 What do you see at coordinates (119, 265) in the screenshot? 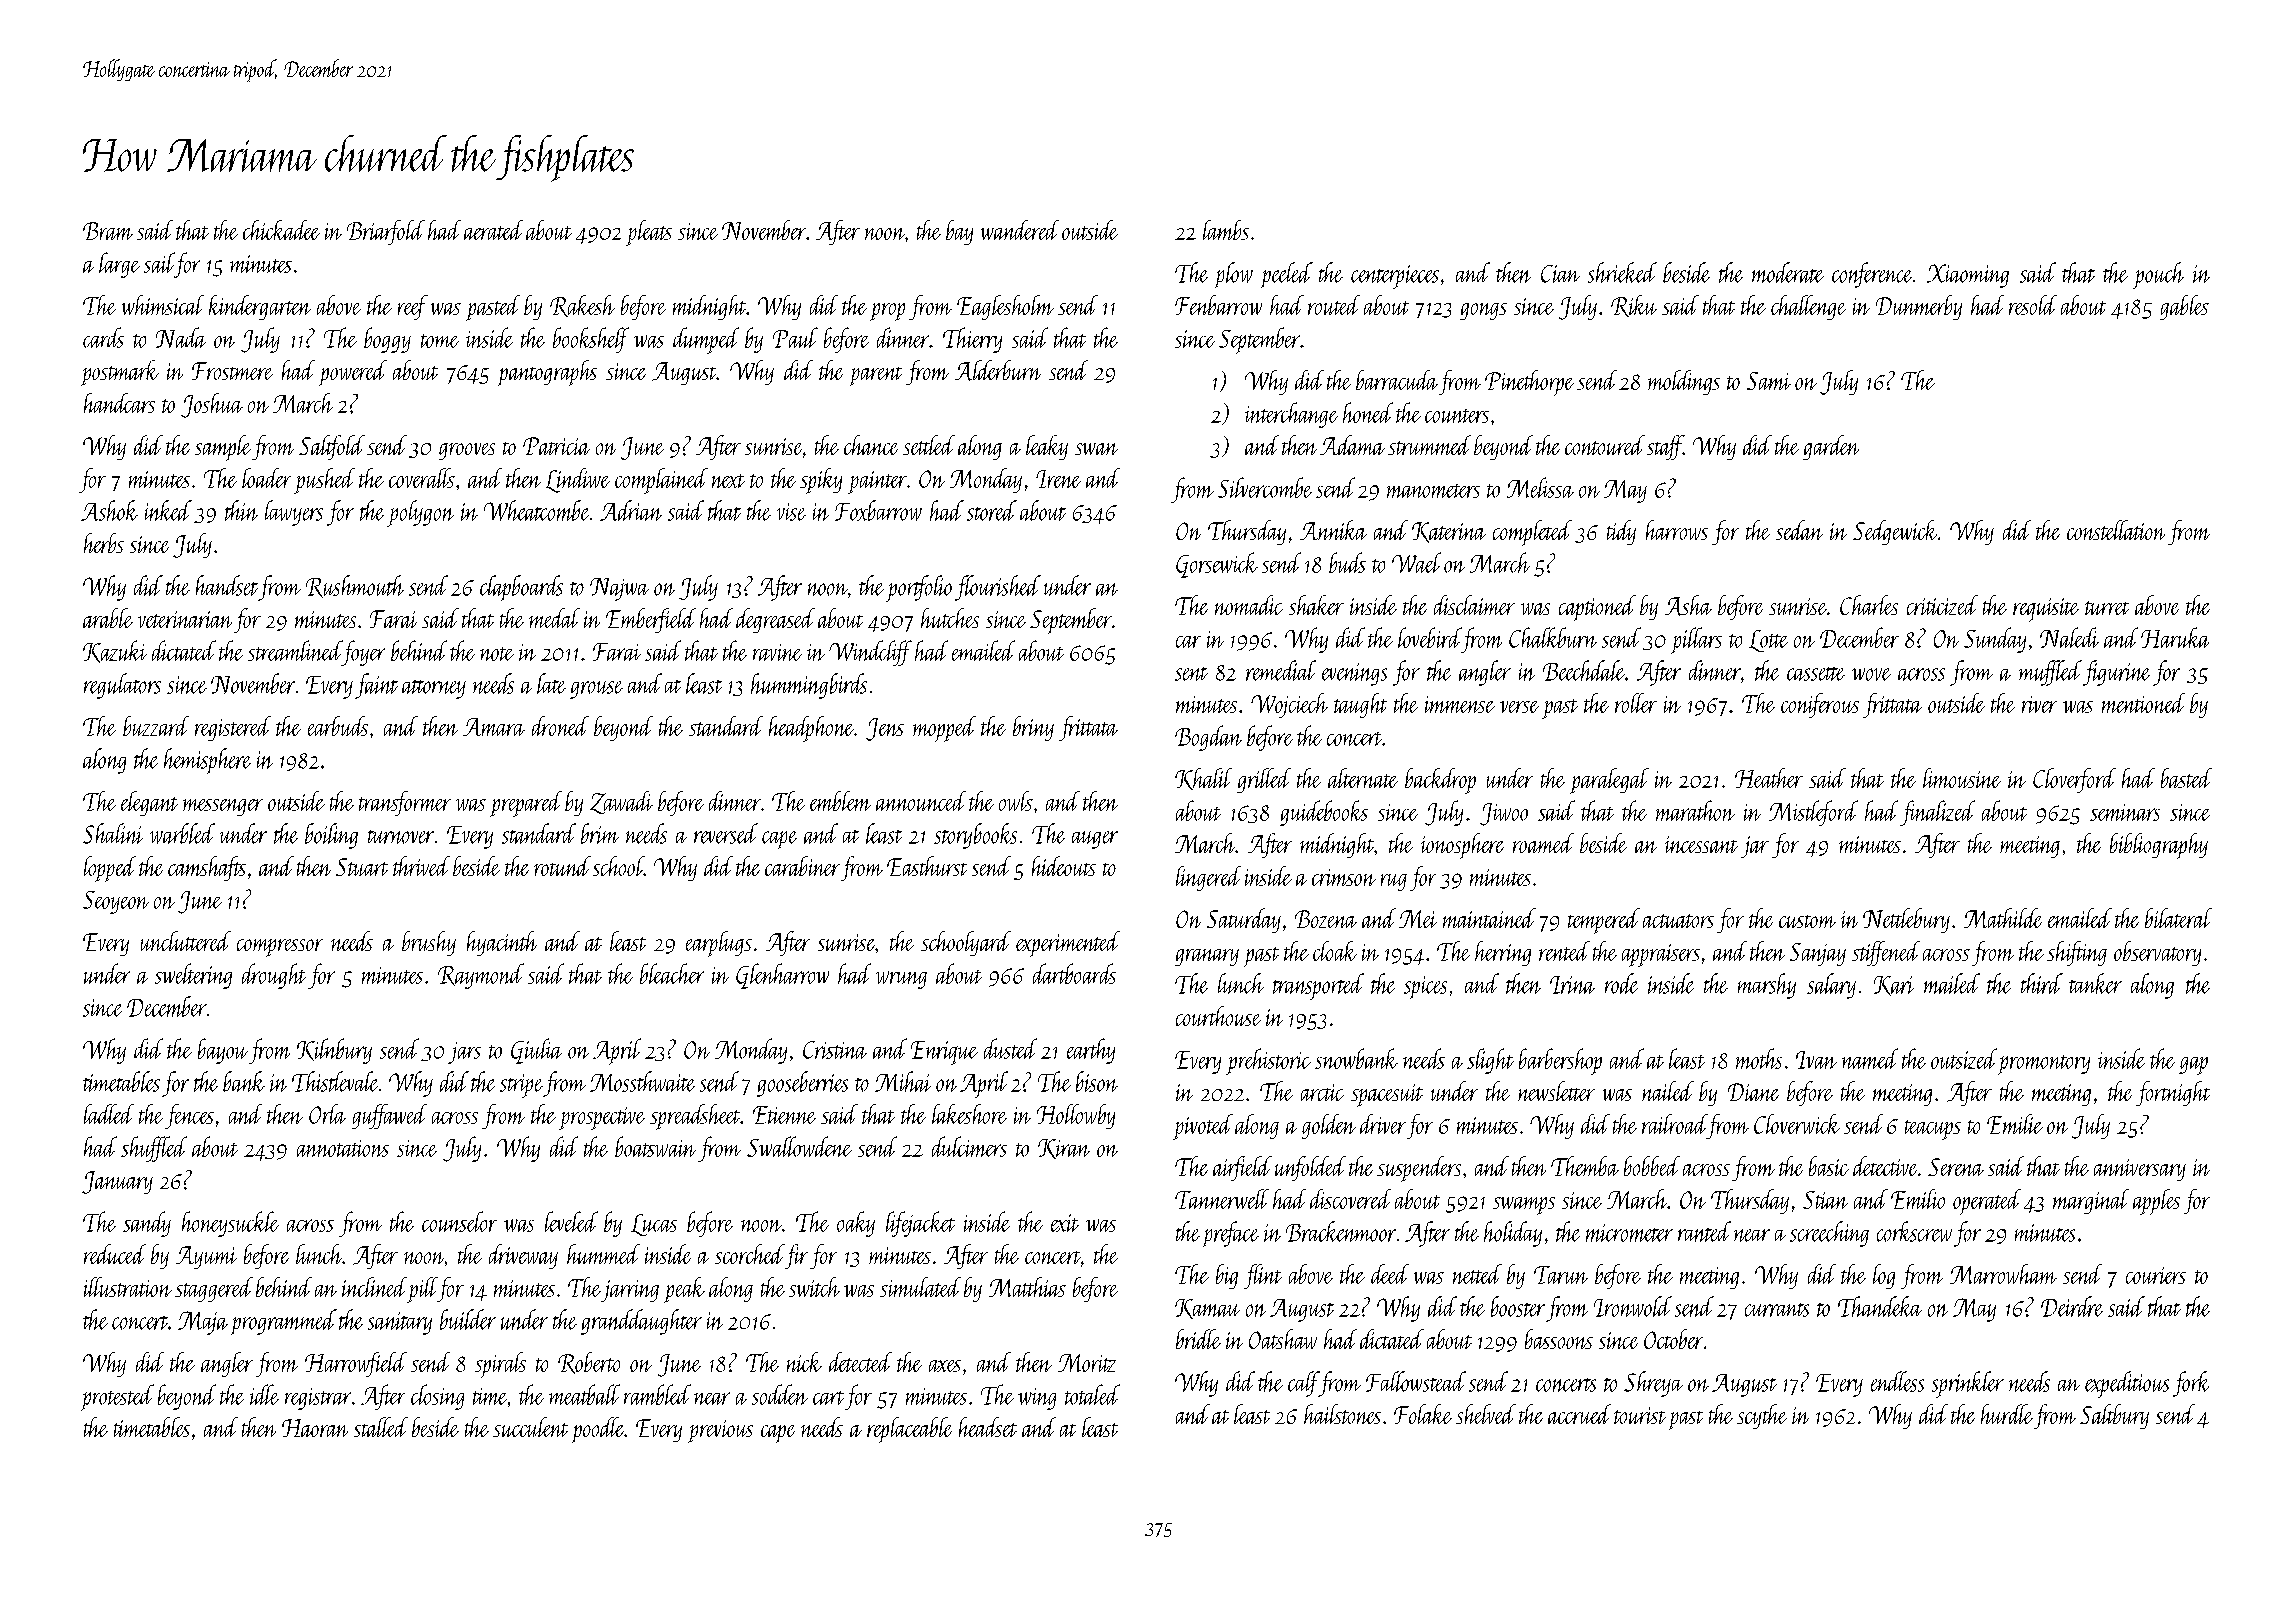
I see `large` at bounding box center [119, 265].
